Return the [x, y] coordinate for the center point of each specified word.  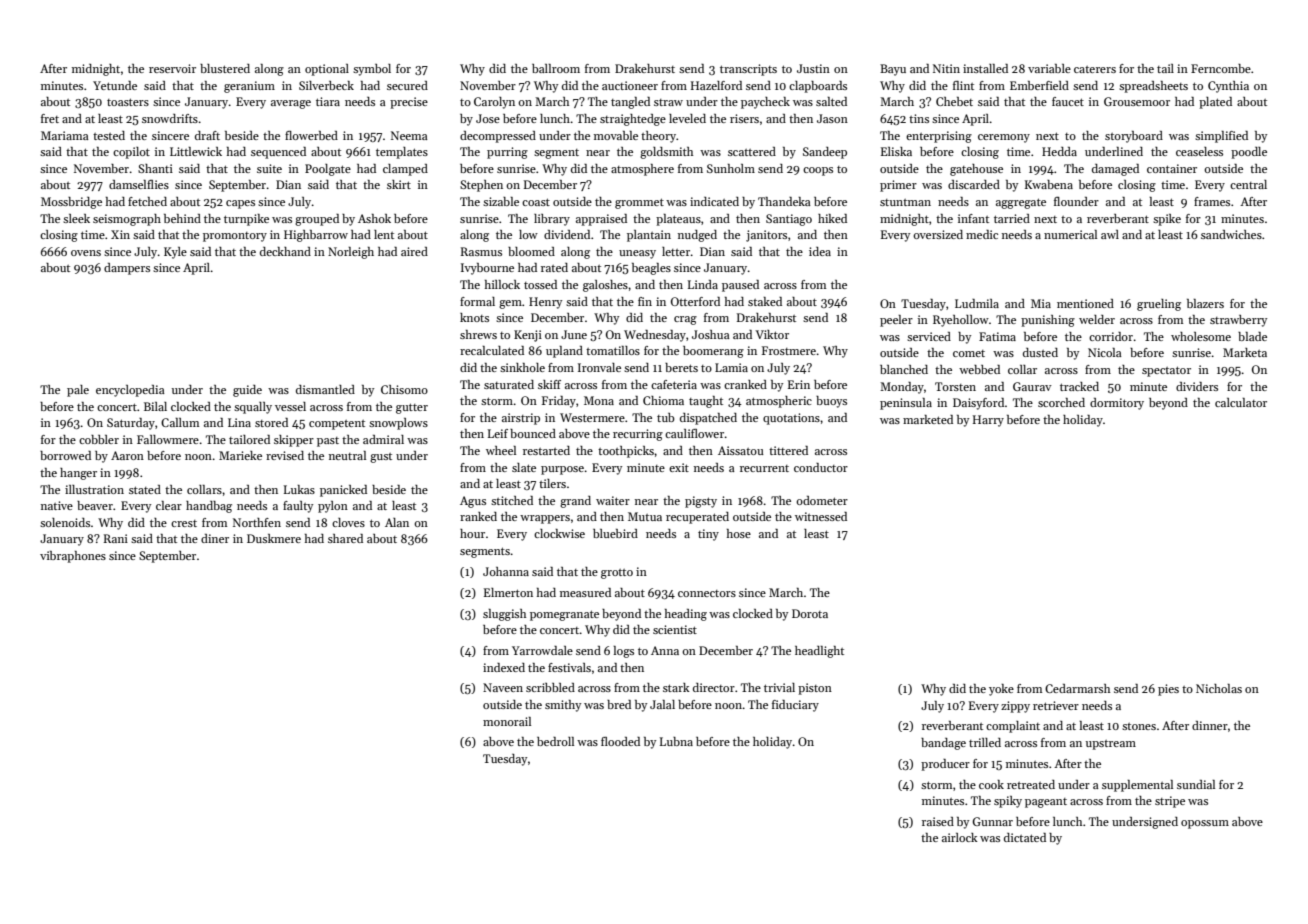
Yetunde [115, 85]
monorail [507, 721]
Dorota [810, 613]
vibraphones [73, 557]
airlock [960, 837]
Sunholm [731, 168]
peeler [896, 321]
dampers [127, 269]
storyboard [1134, 137]
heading [686, 615]
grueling [1159, 305]
